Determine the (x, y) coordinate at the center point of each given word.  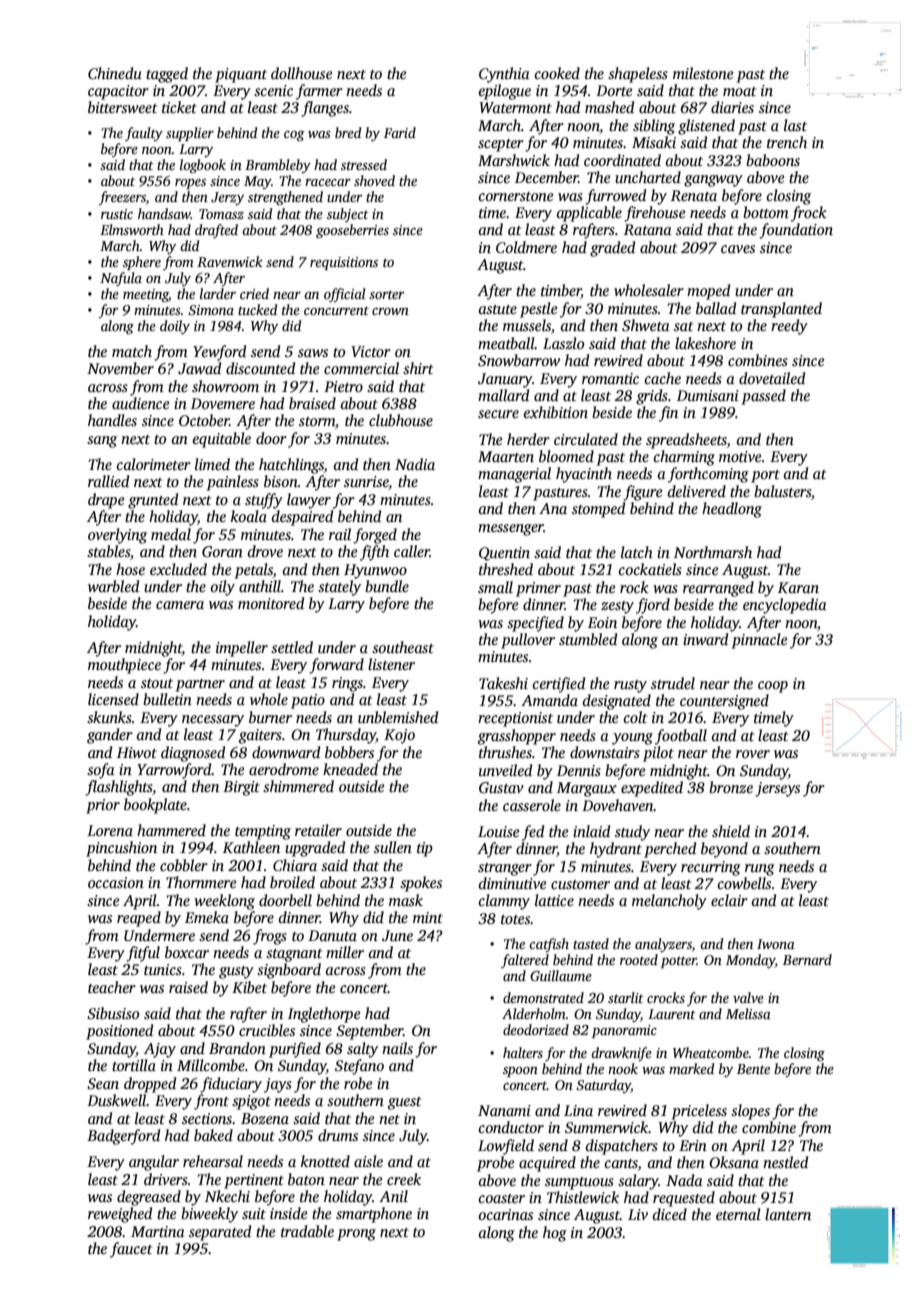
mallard (503, 395)
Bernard (807, 959)
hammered (171, 830)
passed (763, 397)
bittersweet (122, 107)
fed (533, 833)
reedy (789, 327)
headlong (732, 510)
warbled (113, 586)
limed (212, 464)
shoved (374, 180)
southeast (403, 647)
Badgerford (123, 1137)
